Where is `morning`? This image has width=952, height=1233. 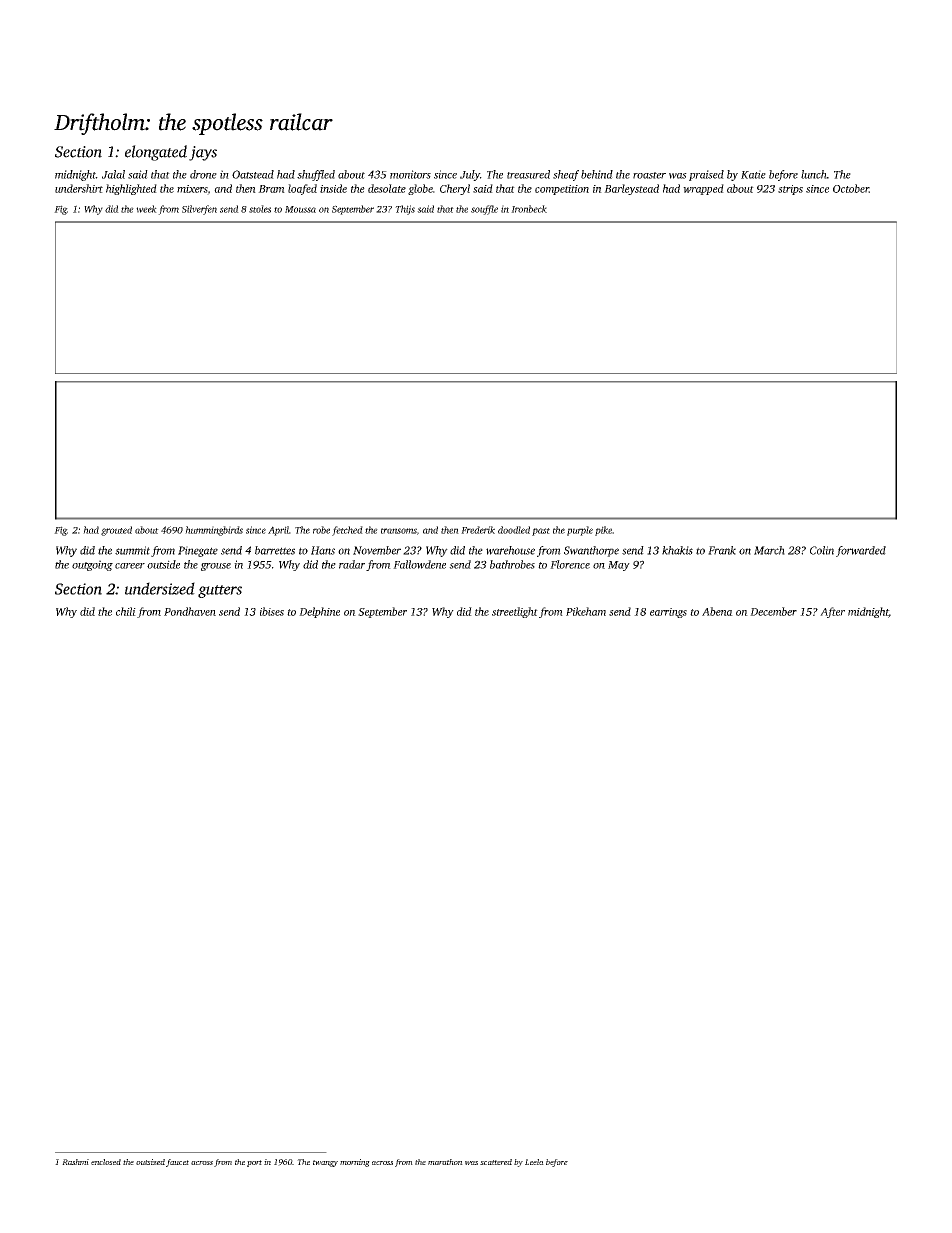 morning is located at coordinates (355, 1163).
